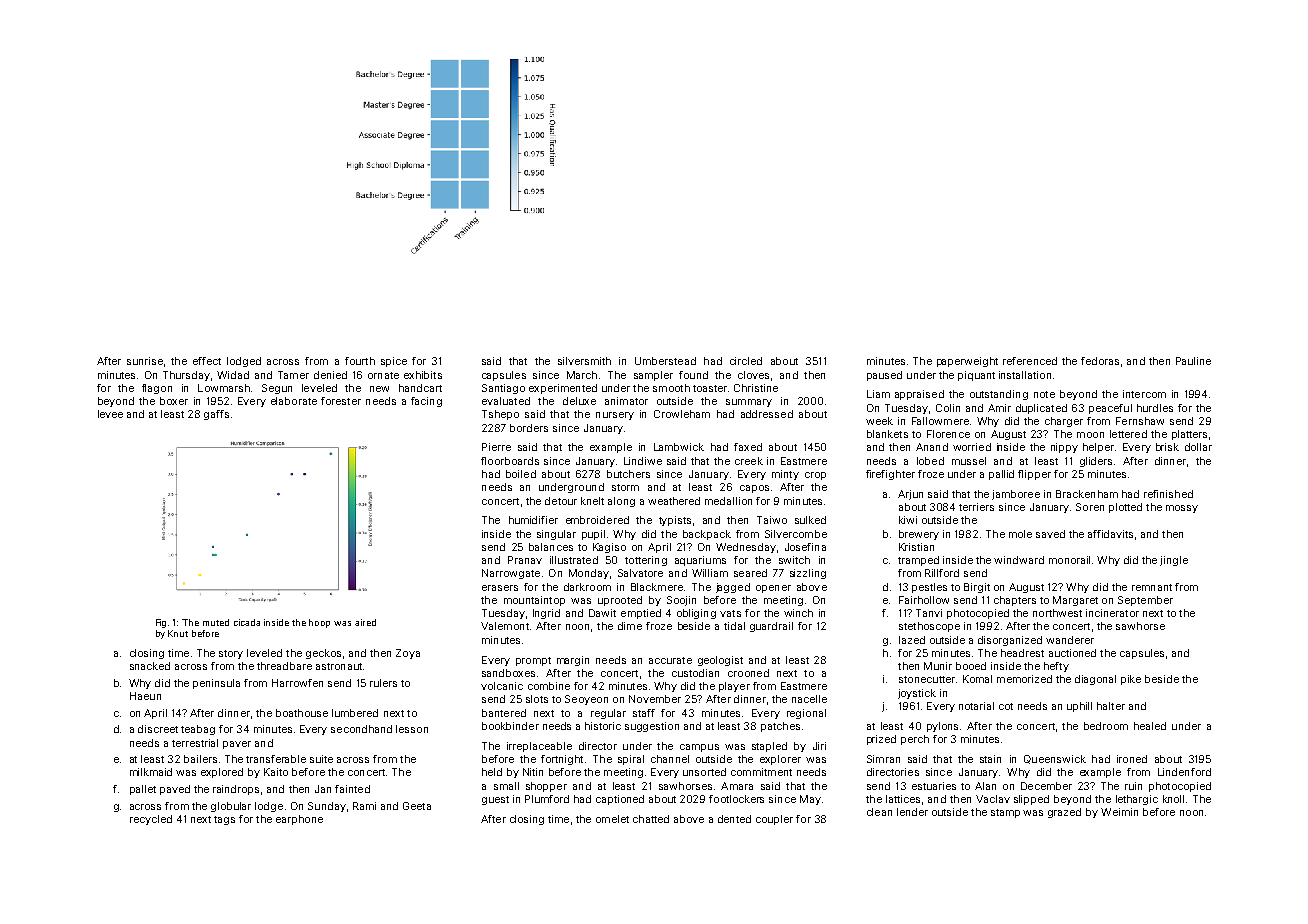 This screenshot has height=924, width=1308. Describe the element at coordinates (1072, 653) in the screenshot. I see `auctioned` at that location.
